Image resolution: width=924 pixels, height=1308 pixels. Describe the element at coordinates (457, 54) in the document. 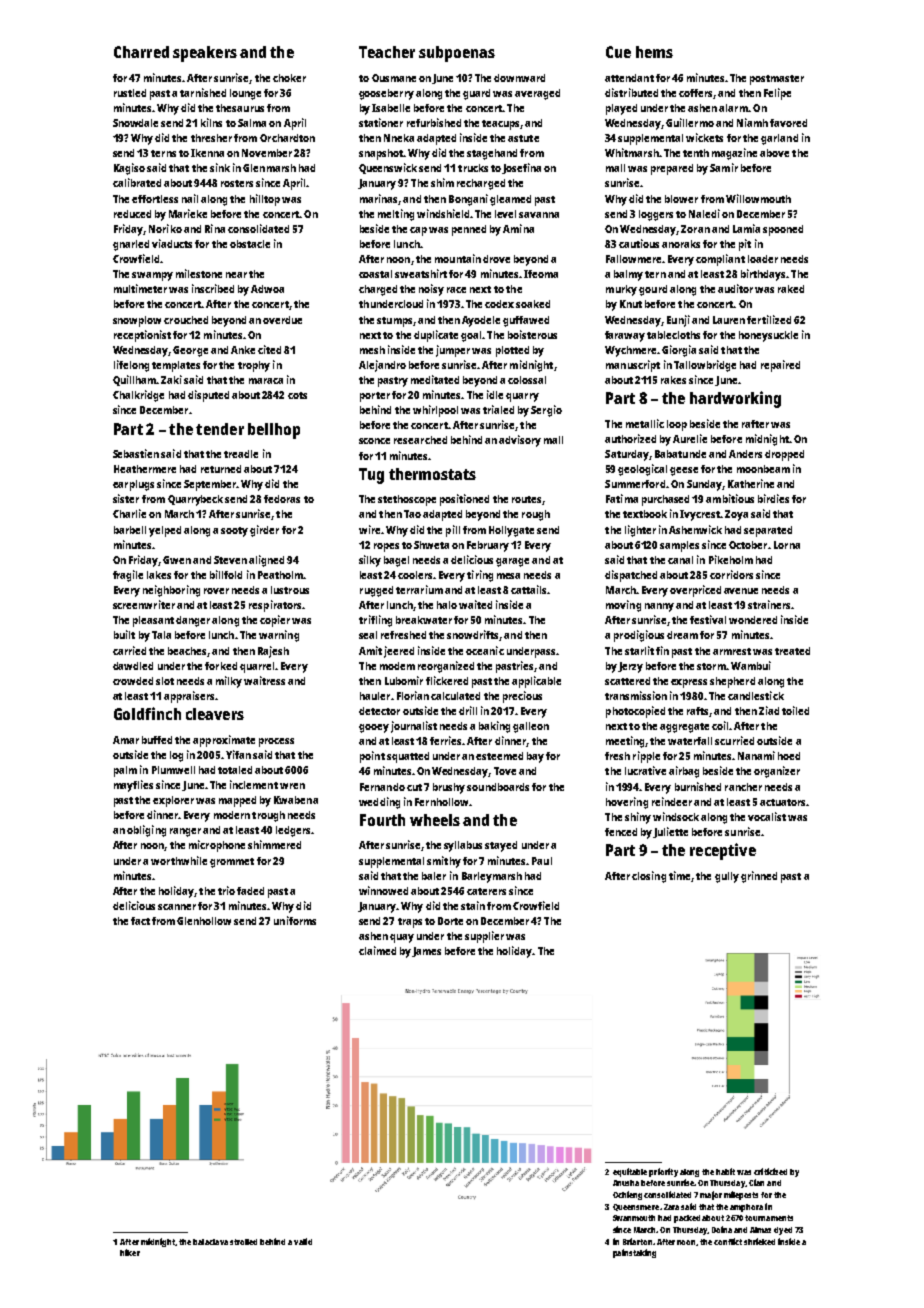

I see `subpoenas` at that location.
